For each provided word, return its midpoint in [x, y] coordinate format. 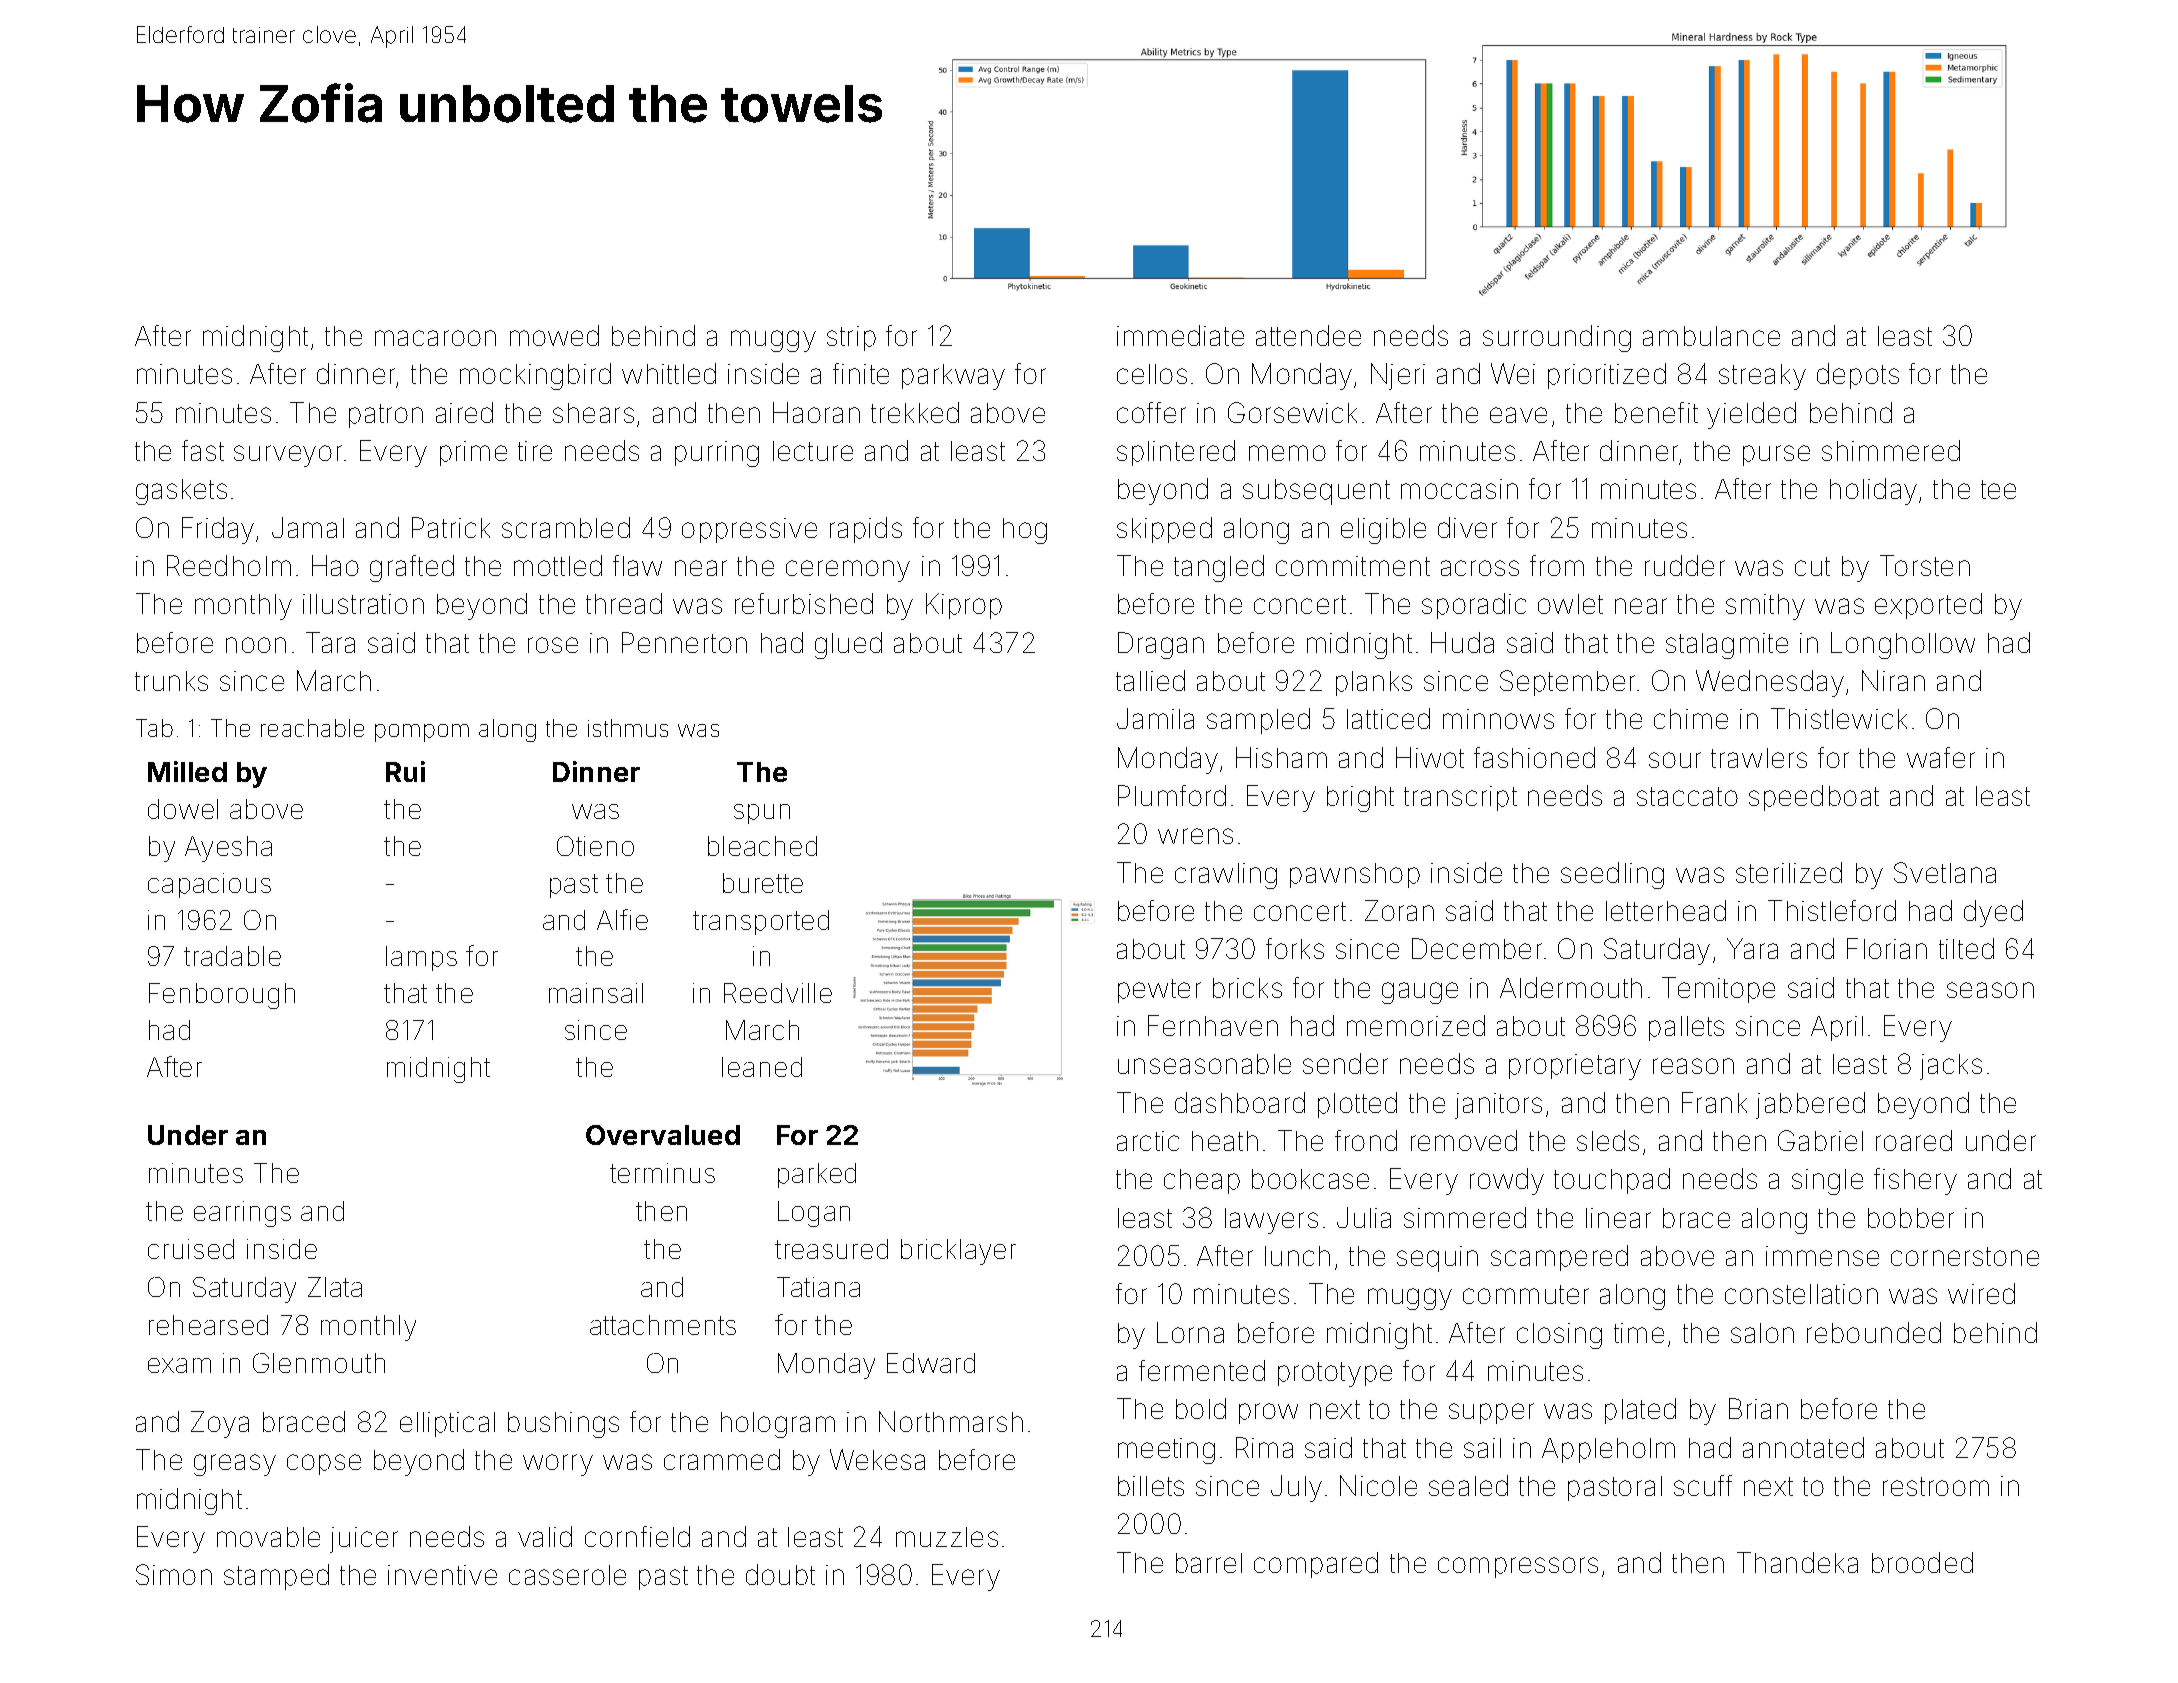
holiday [1873, 491]
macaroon [435, 338]
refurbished [804, 603]
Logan [814, 1214]
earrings [242, 1214]
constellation [1801, 1294]
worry [558, 1465]
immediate [1180, 335]
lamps [421, 958]
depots [1858, 376]
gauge [1420, 993]
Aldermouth [1571, 987]
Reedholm [229, 565]
